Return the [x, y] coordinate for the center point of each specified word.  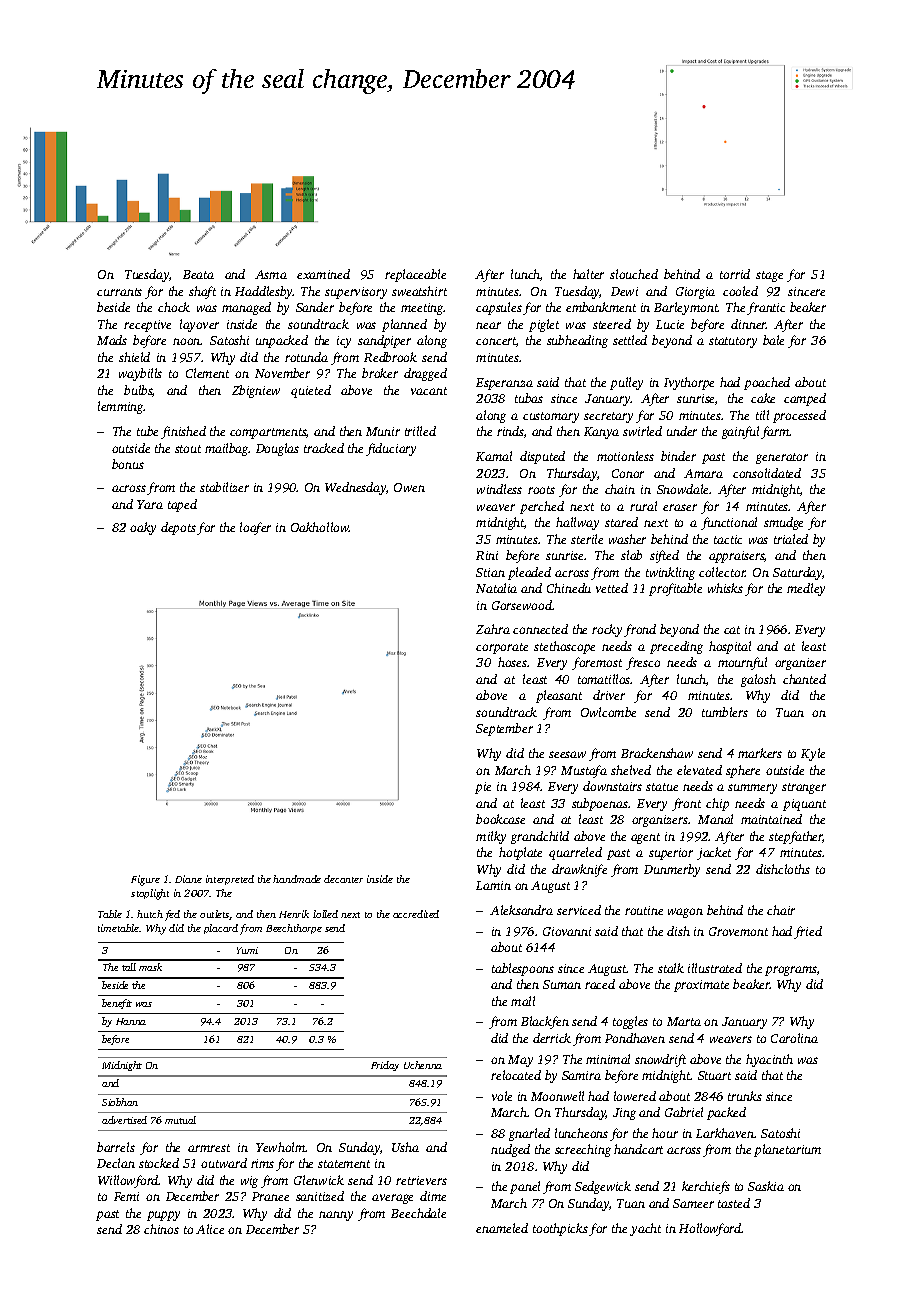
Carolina [794, 1038]
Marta [684, 1021]
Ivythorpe [689, 383]
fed [172, 915]
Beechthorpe [294, 929]
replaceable [415, 275]
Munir [383, 431]
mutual [180, 1120]
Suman [562, 984]
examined [323, 274]
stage [769, 276]
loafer [255, 528]
